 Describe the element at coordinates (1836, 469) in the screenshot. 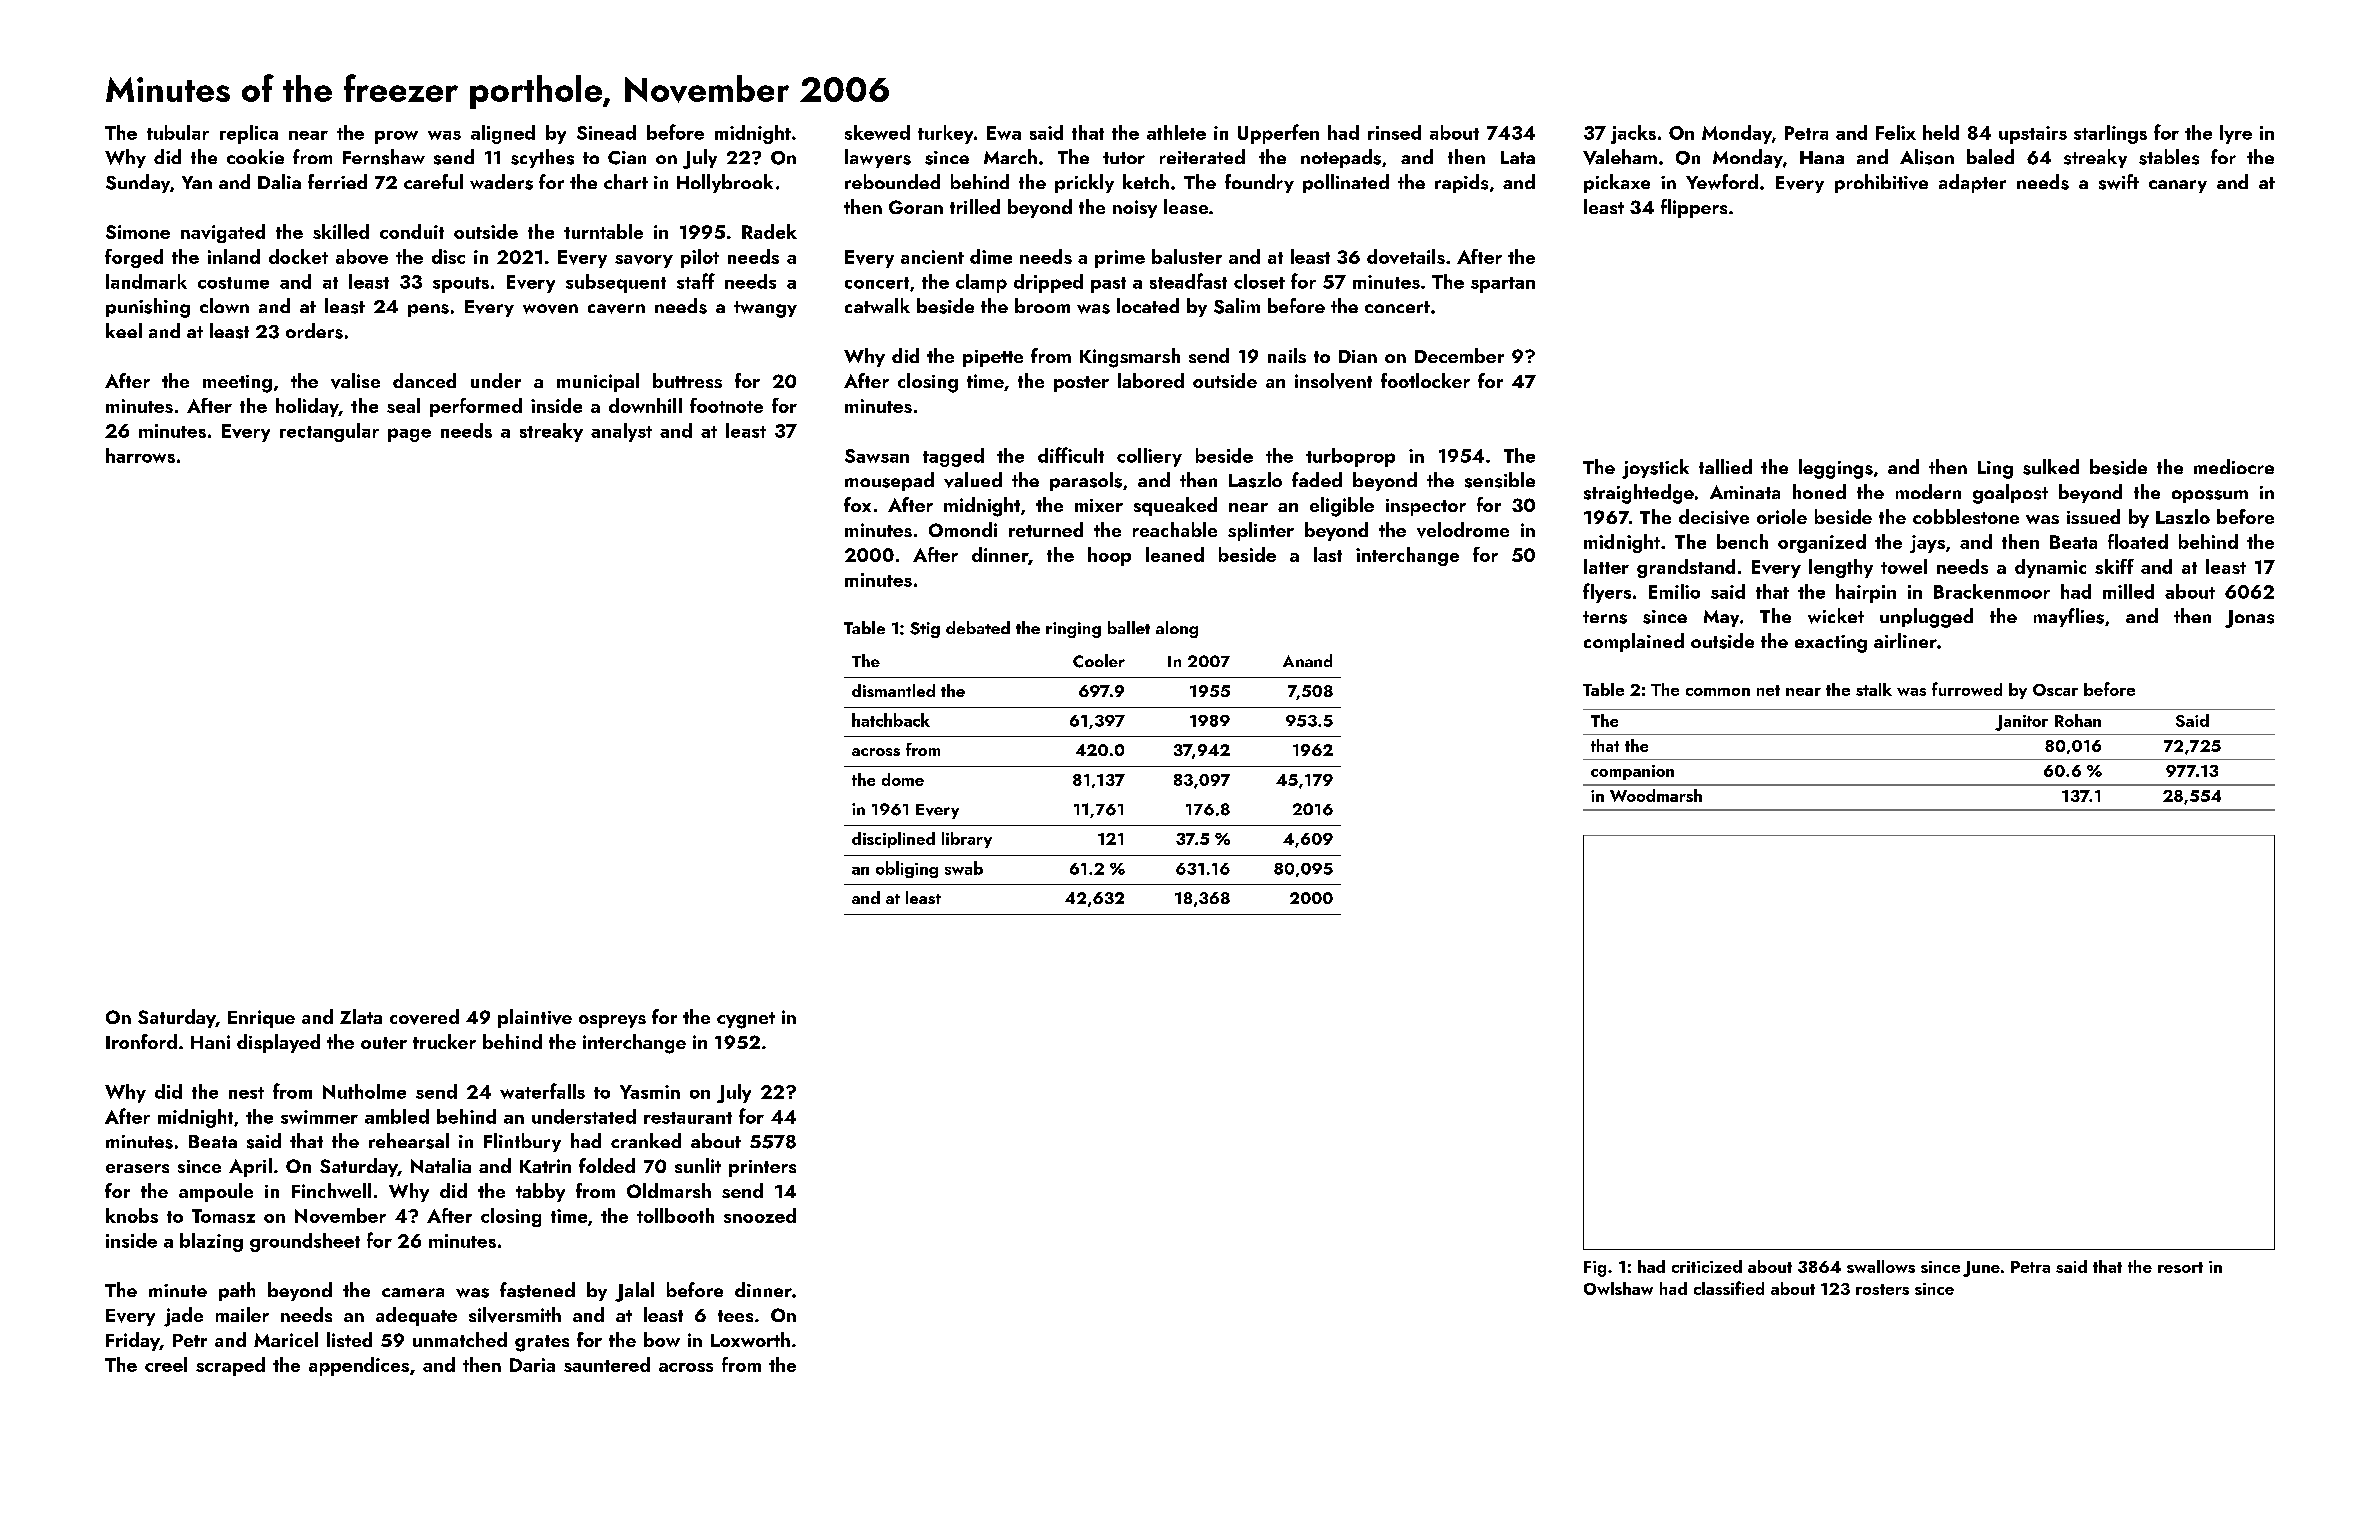

I see `leggings` at that location.
